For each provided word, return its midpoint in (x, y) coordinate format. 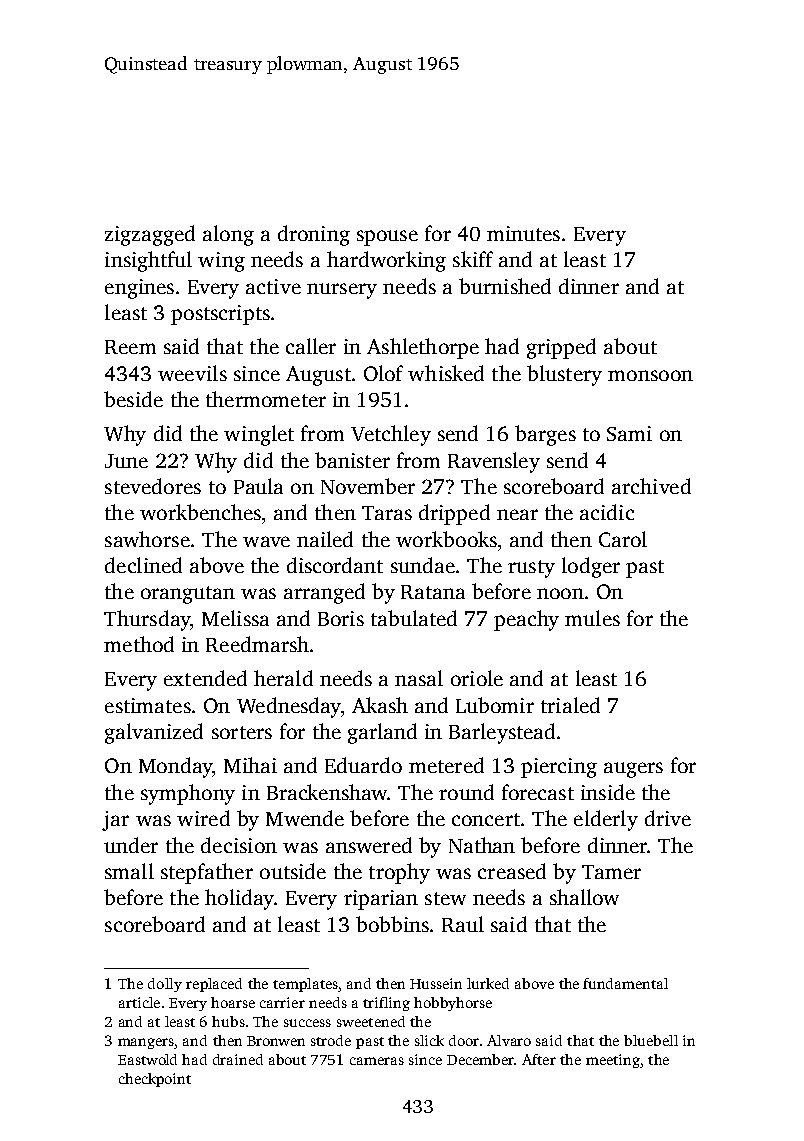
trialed (570, 705)
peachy (526, 620)
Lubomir (495, 705)
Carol (623, 539)
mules (592, 618)
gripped (561, 348)
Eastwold (147, 1059)
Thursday (147, 620)
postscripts (220, 315)
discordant (335, 565)
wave (266, 541)
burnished (505, 286)
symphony (188, 794)
